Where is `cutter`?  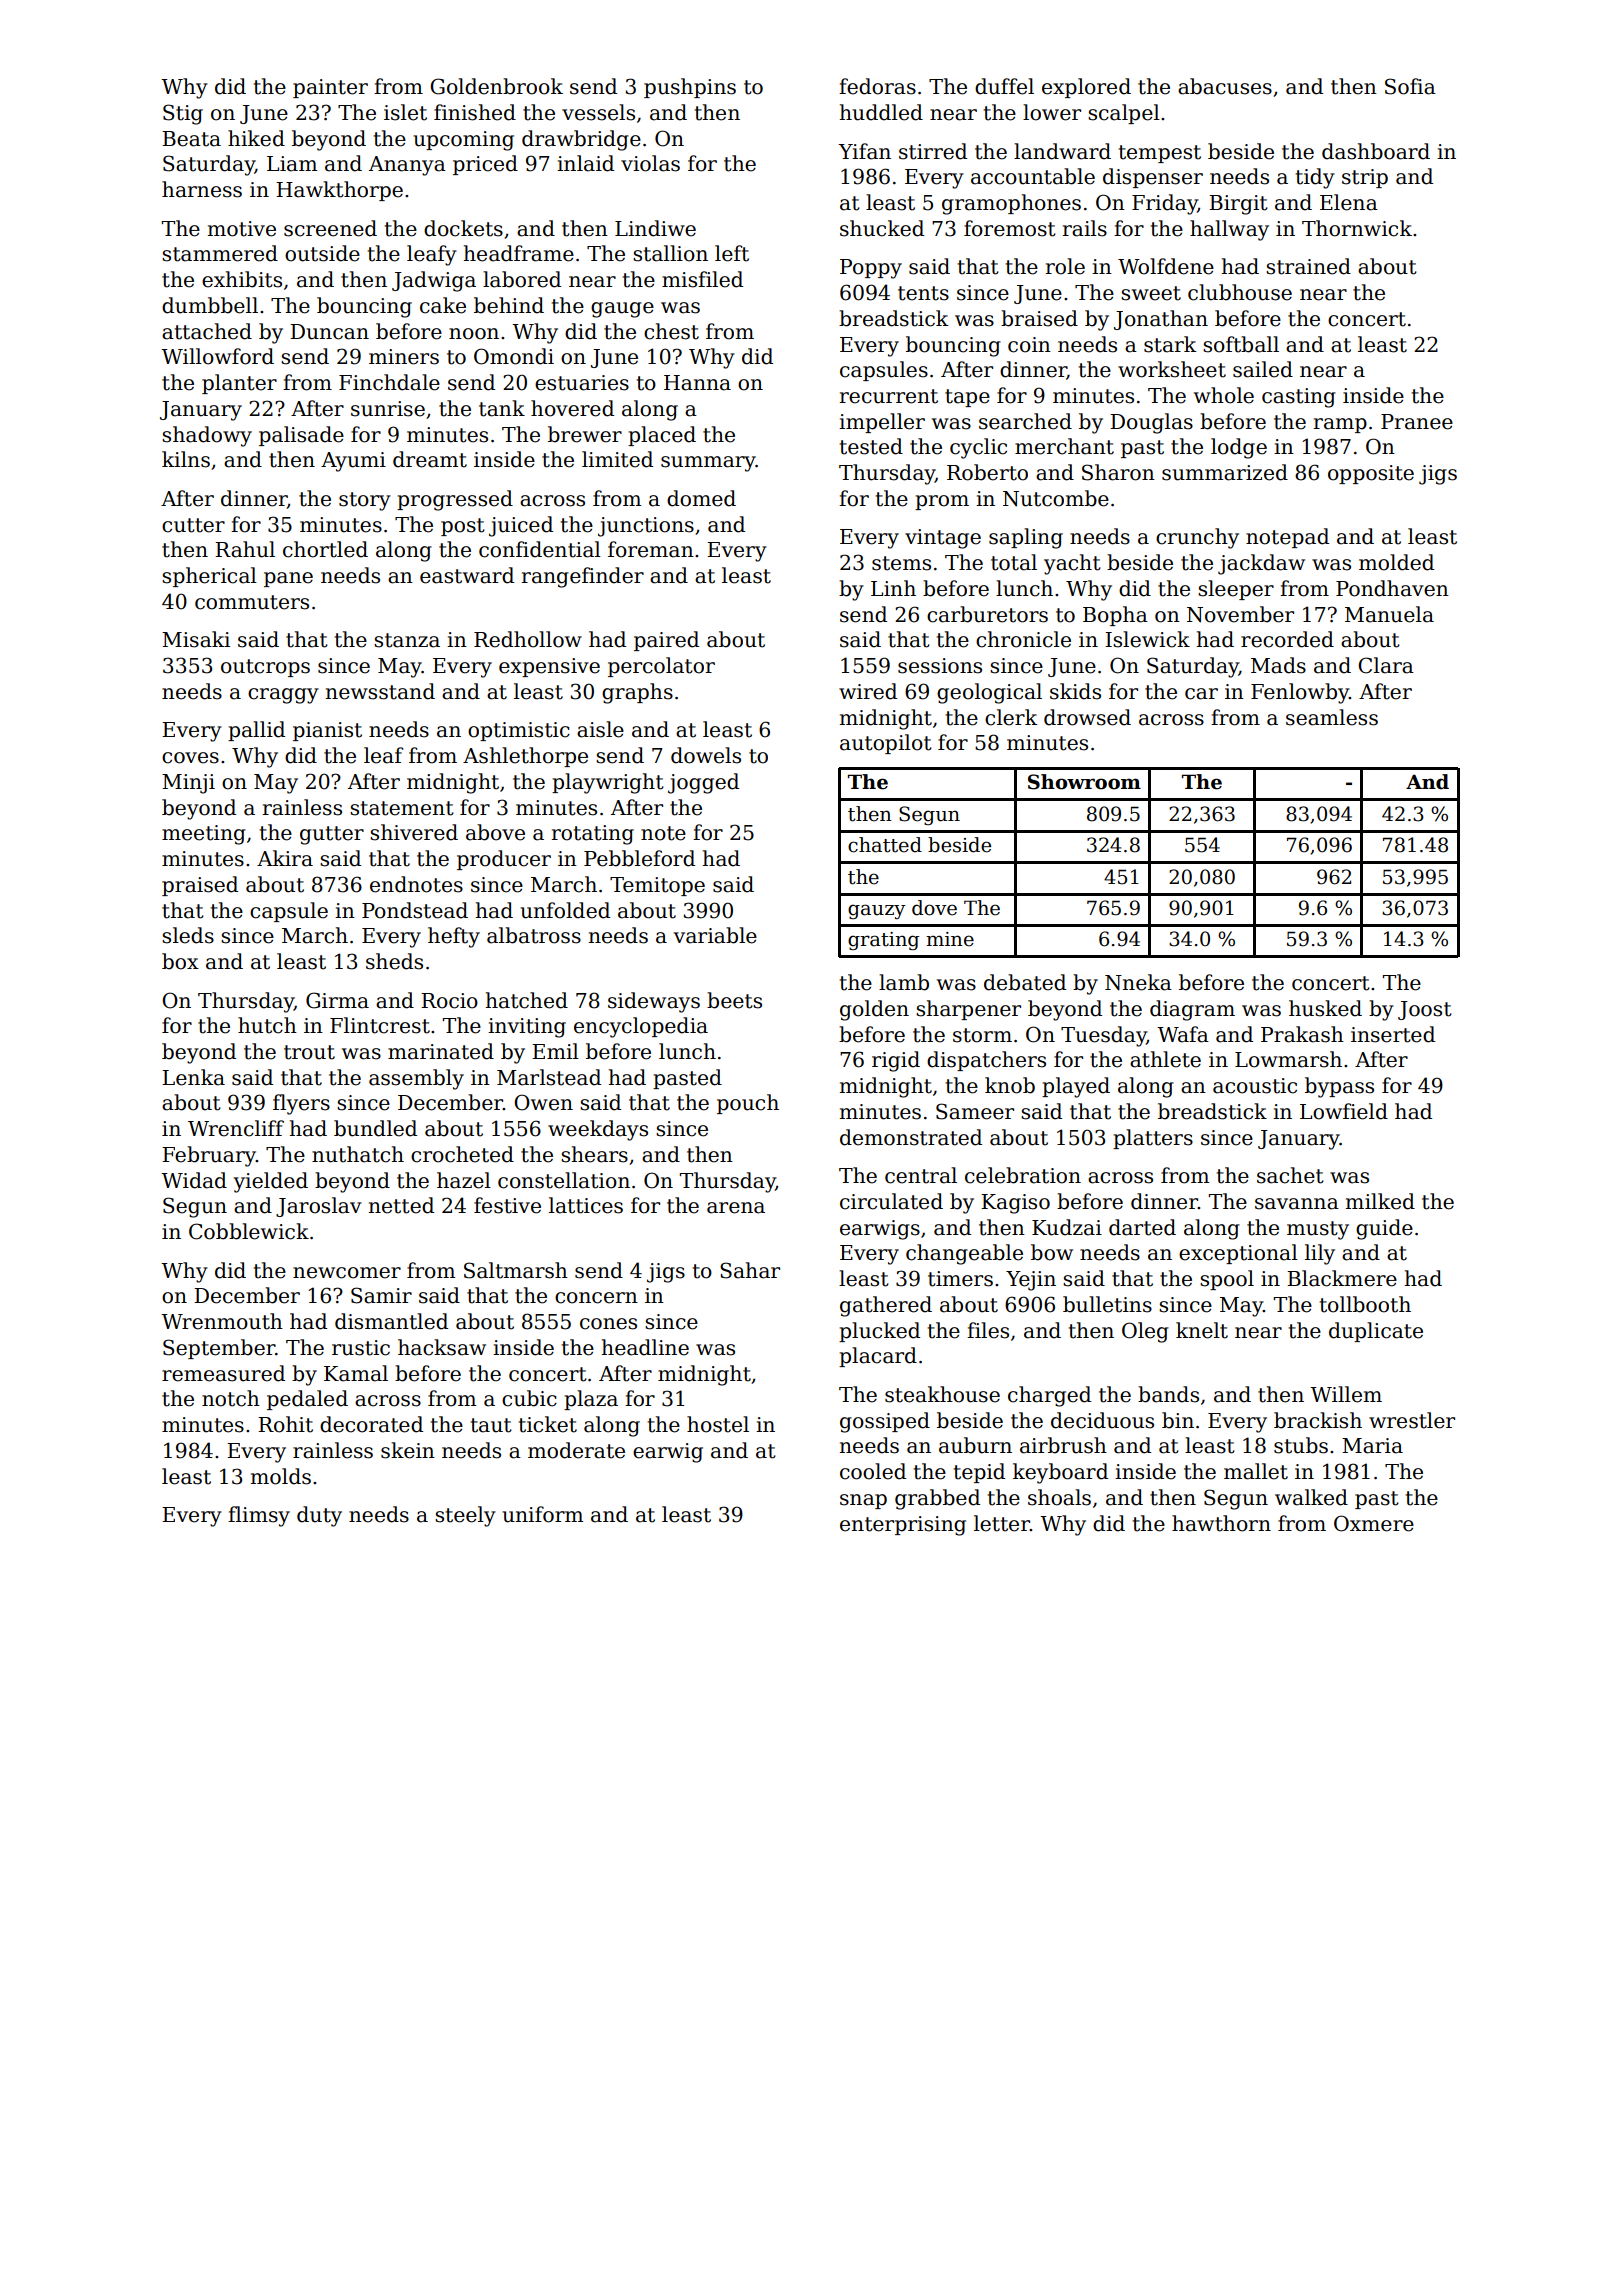
cutter is located at coordinates (193, 525).
